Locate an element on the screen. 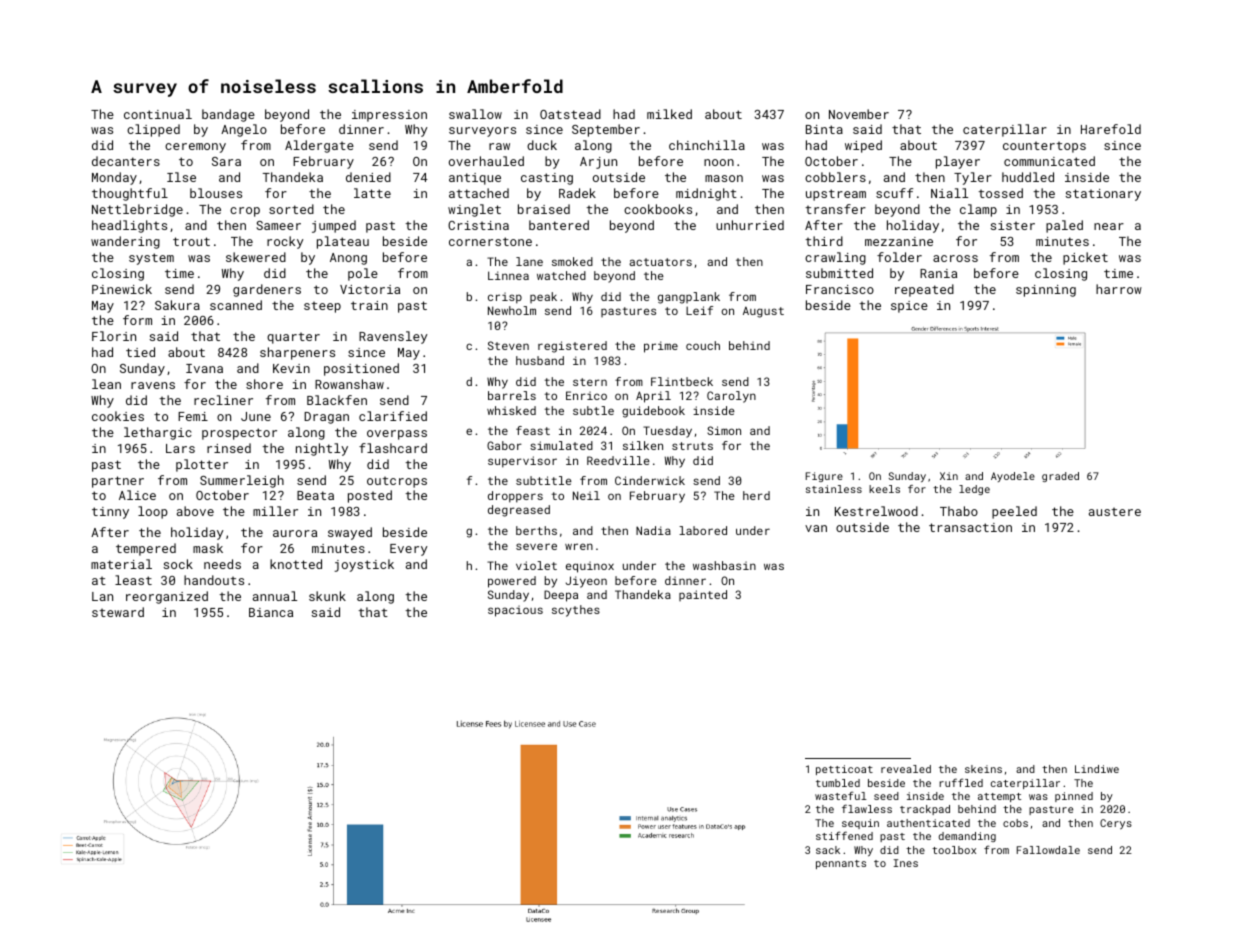 The image size is (1233, 952). continual is located at coordinates (158, 114).
